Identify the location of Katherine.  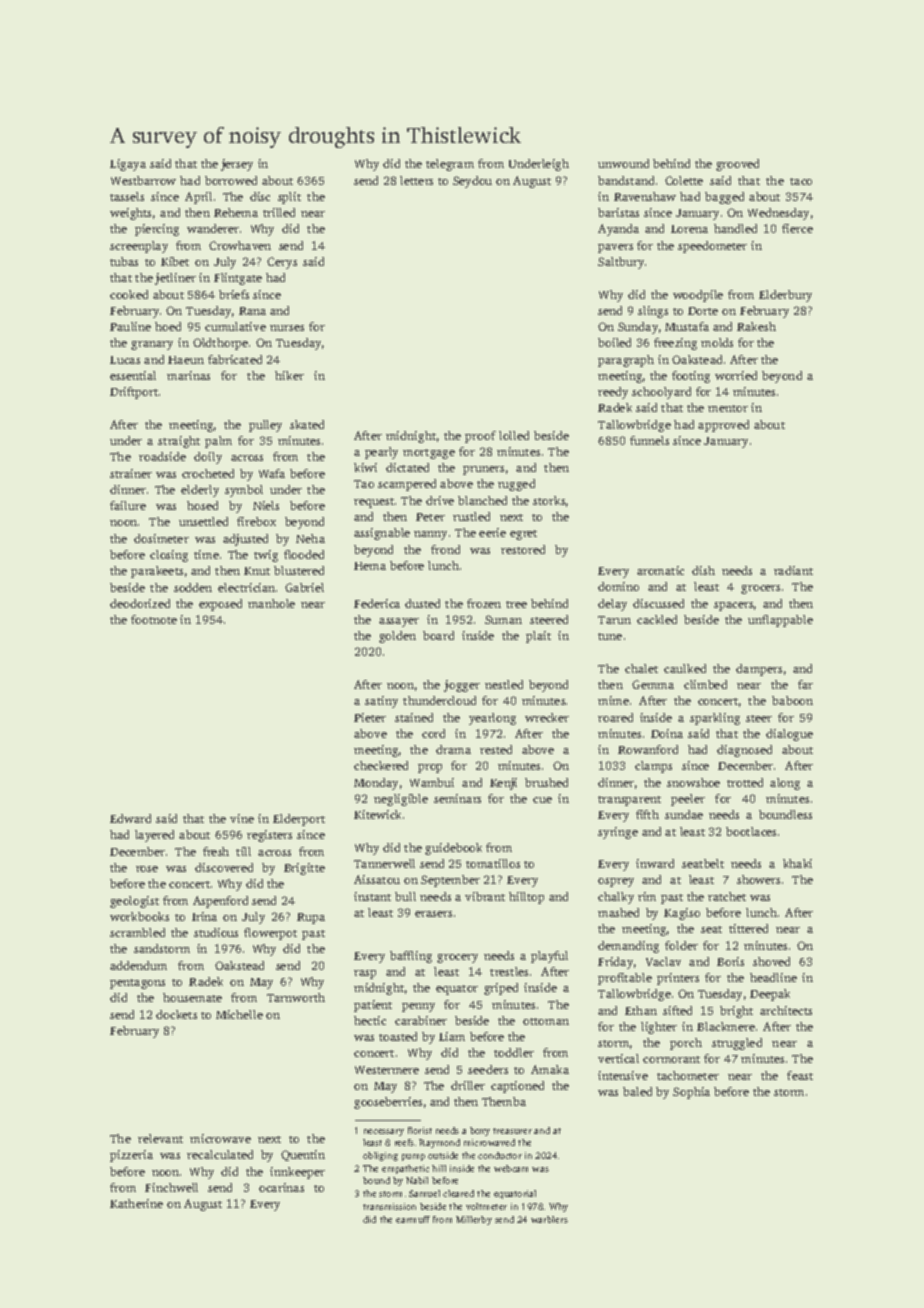
(136, 1203).
